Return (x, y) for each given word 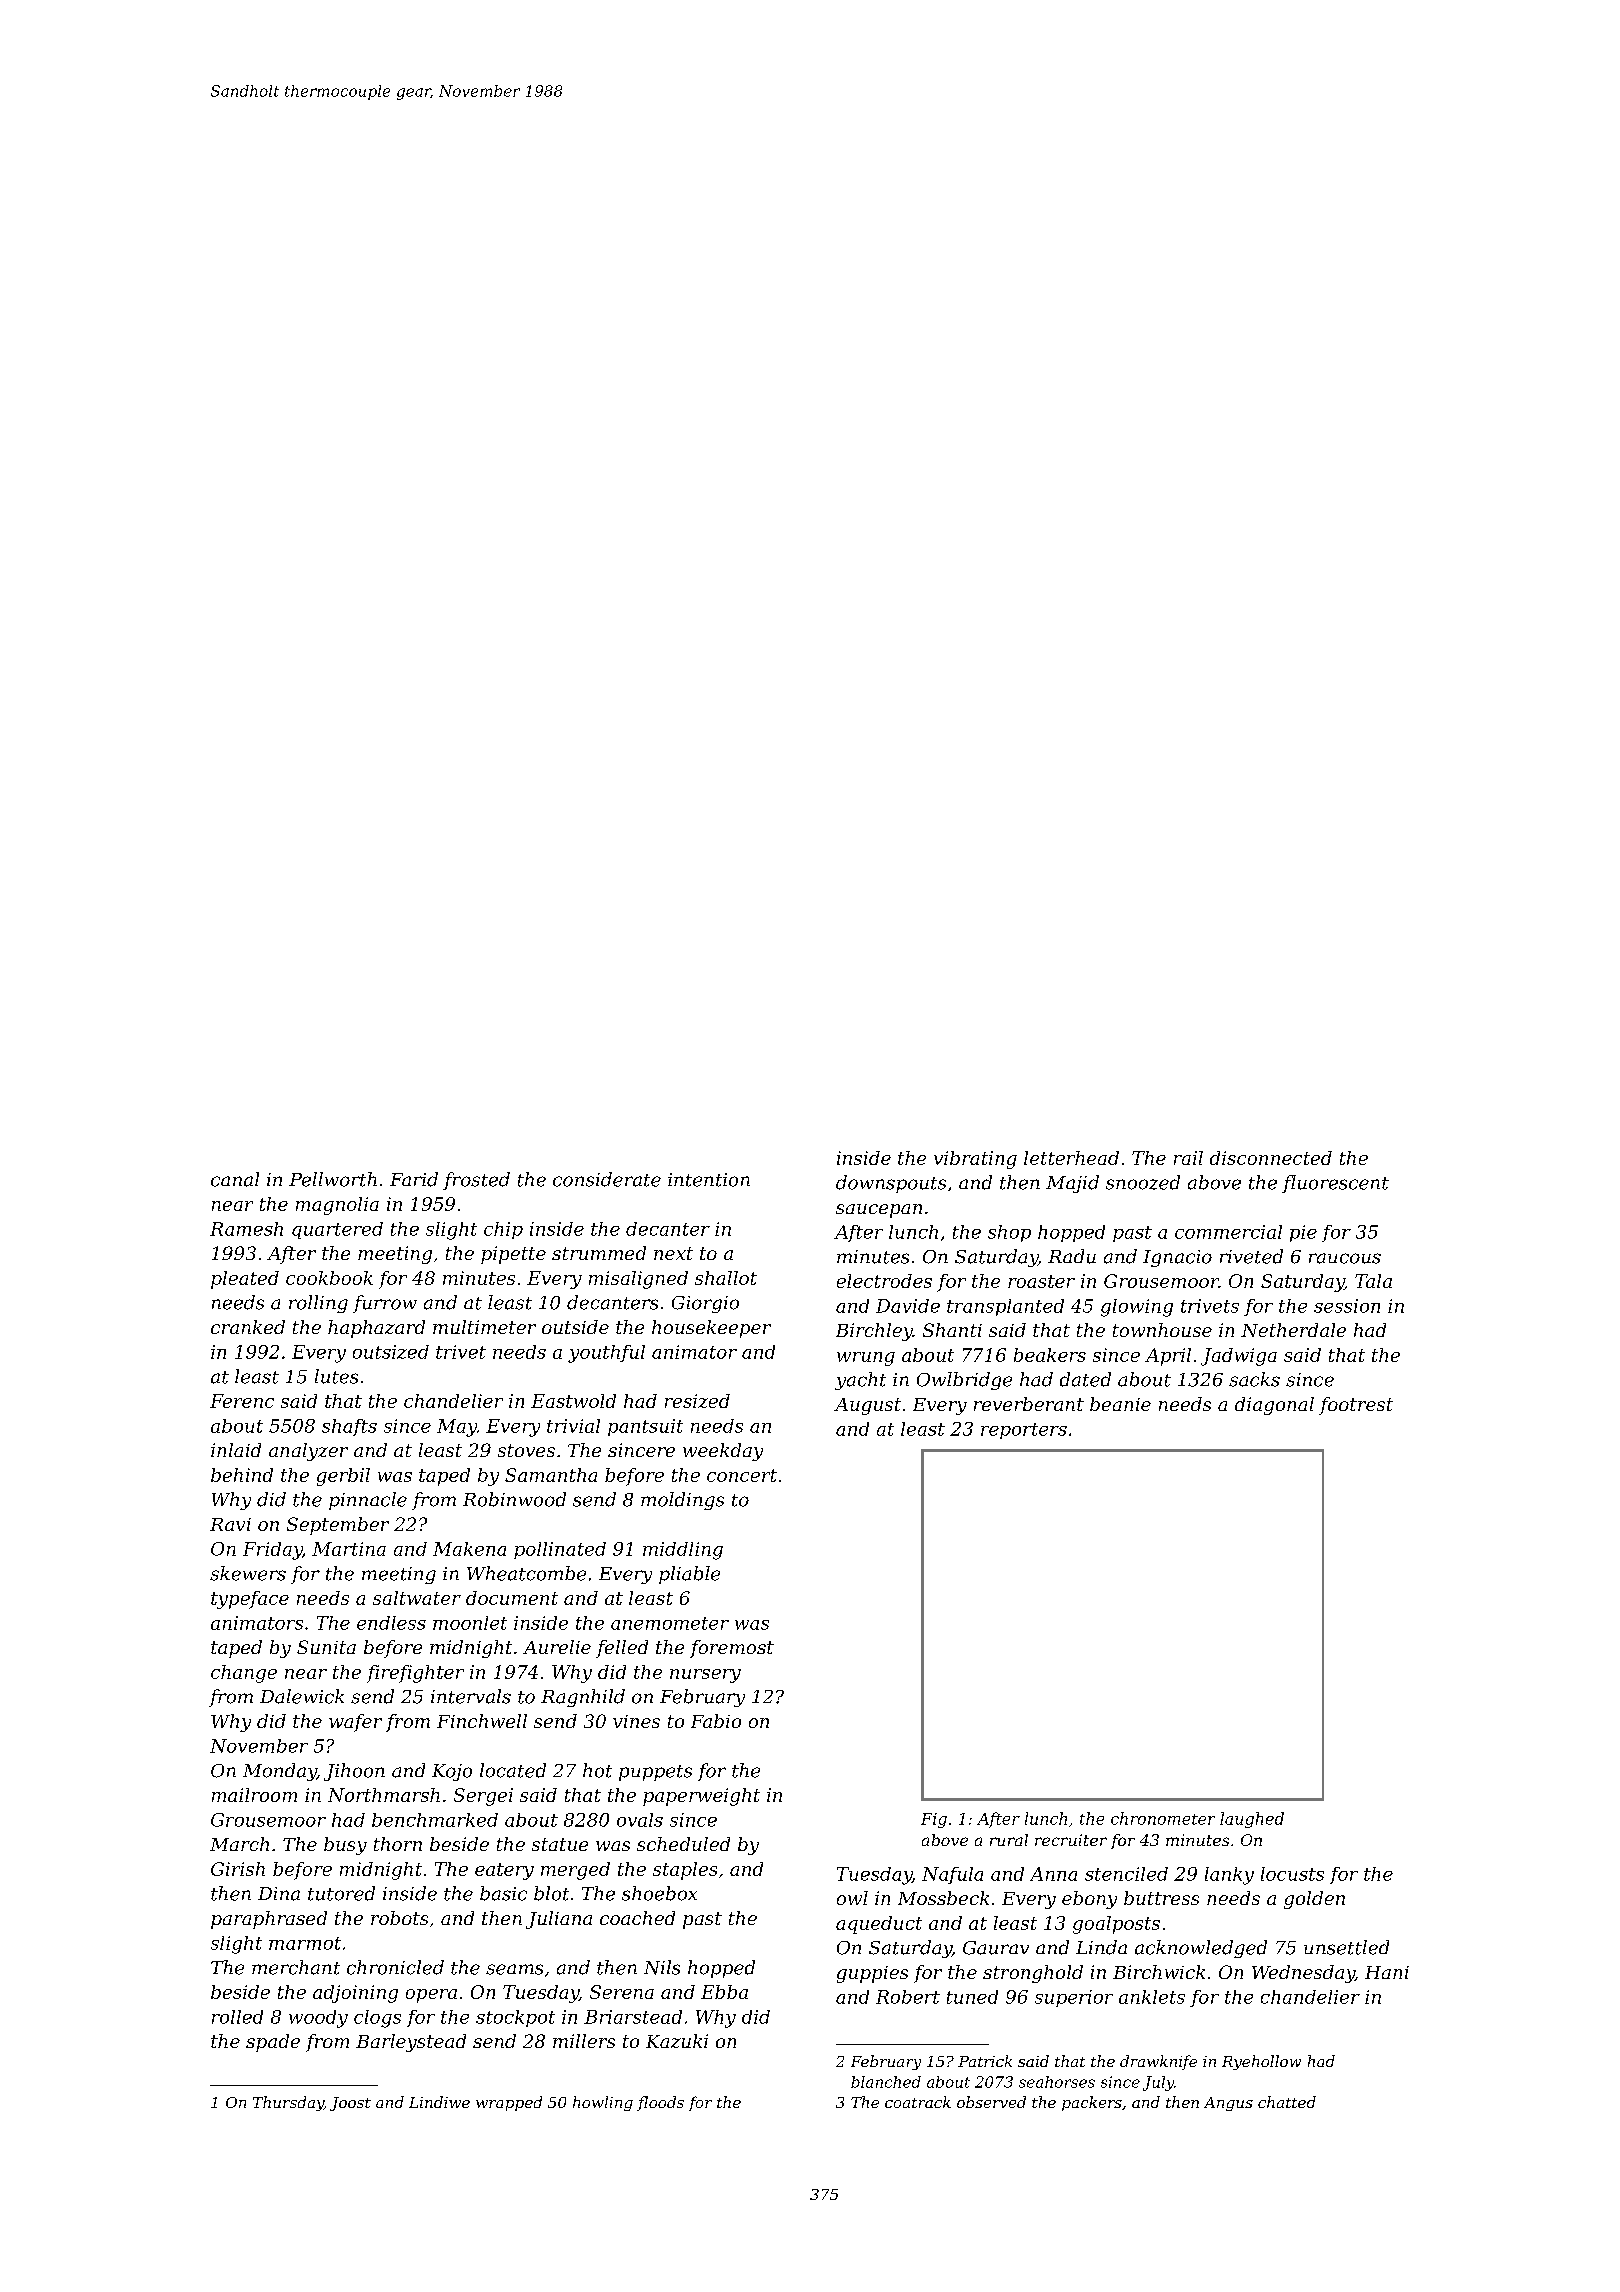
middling (683, 1551)
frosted (476, 1181)
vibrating (975, 1160)
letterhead (1071, 1158)
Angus (1228, 2104)
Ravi (230, 1524)
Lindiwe (439, 2102)
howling (603, 2103)
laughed (1252, 1820)
